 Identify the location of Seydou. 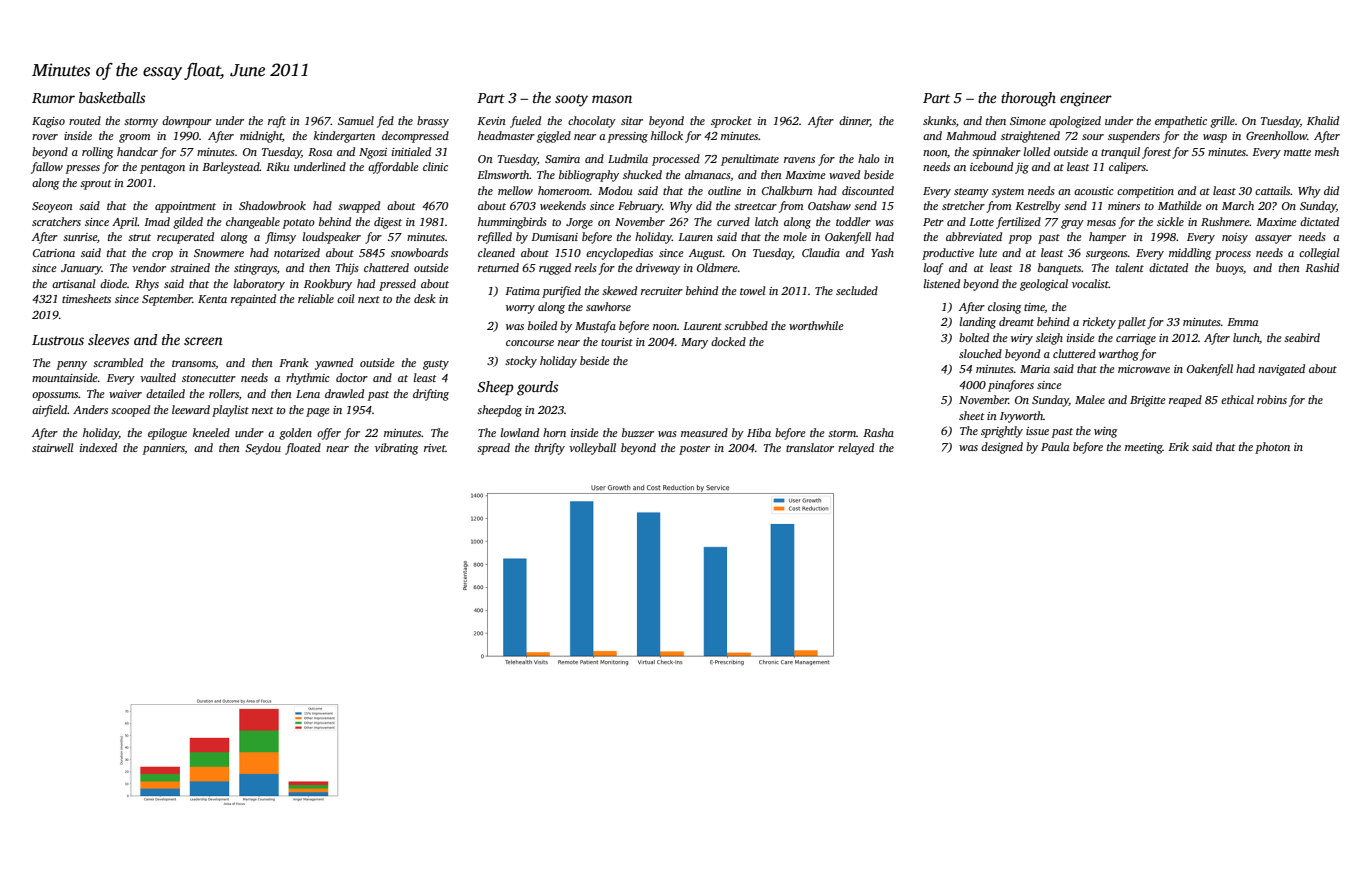
(263, 449).
